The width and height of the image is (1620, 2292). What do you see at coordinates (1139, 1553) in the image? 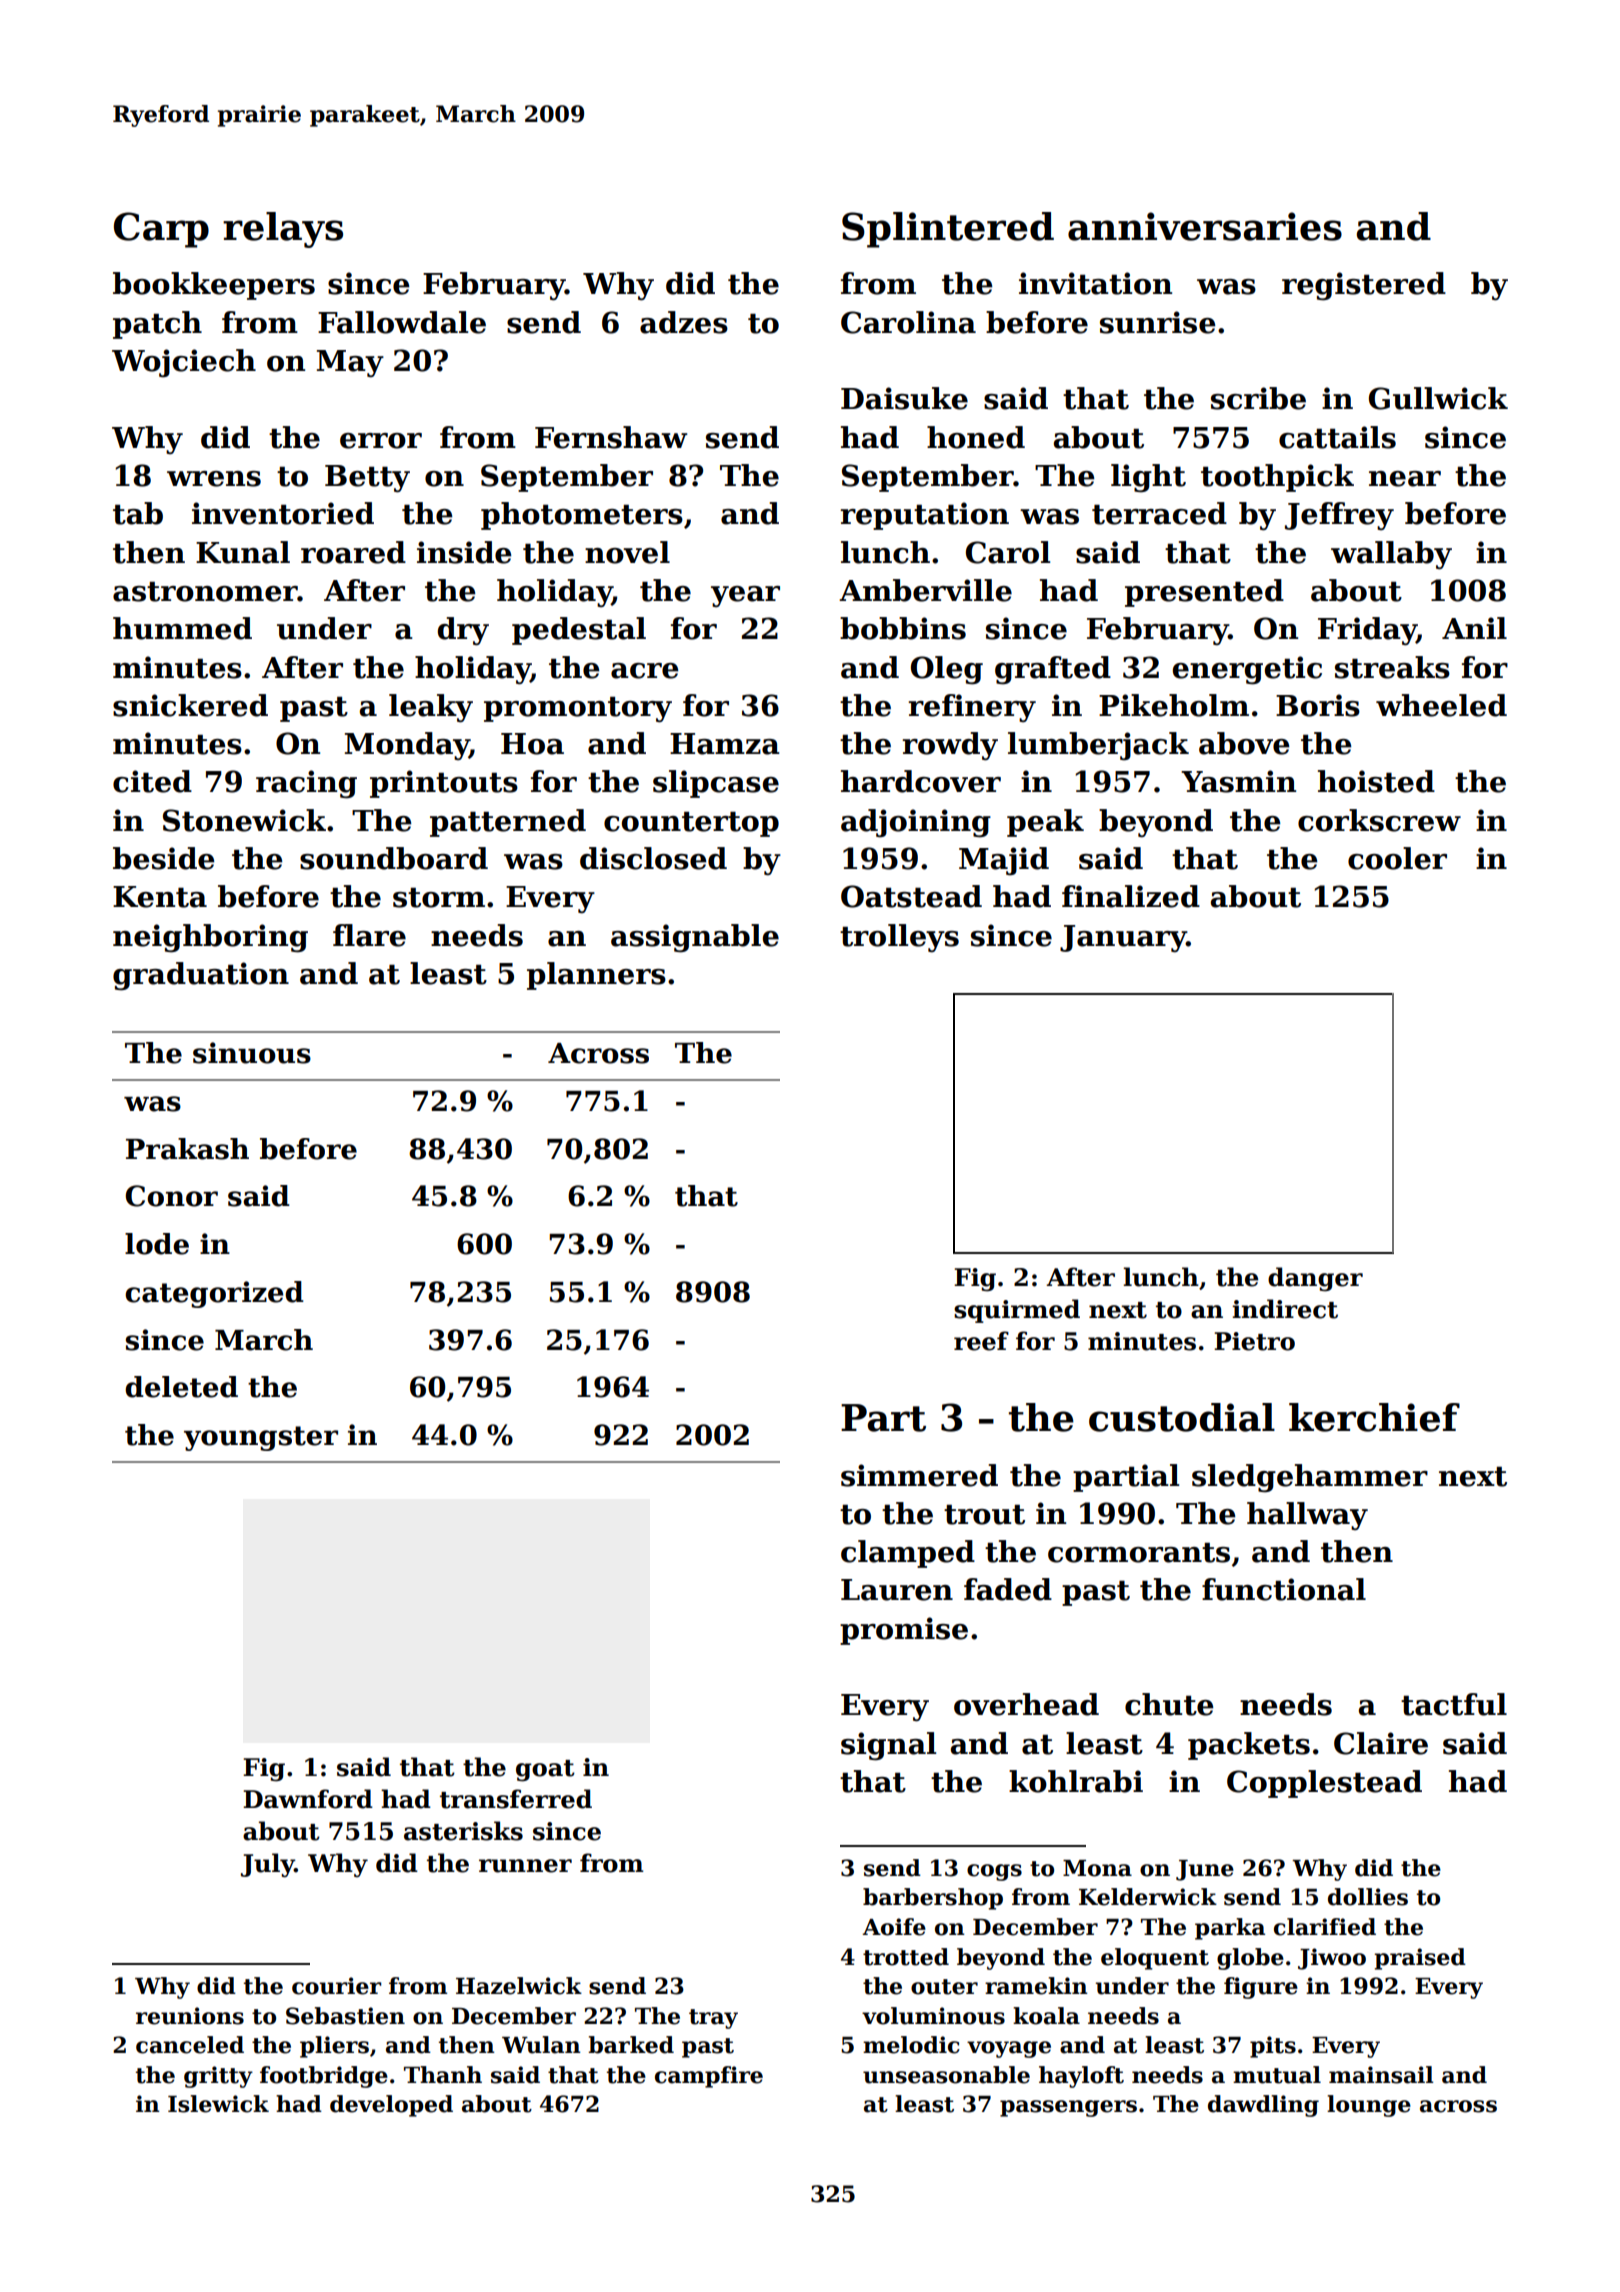
I see `cormorants` at bounding box center [1139, 1553].
